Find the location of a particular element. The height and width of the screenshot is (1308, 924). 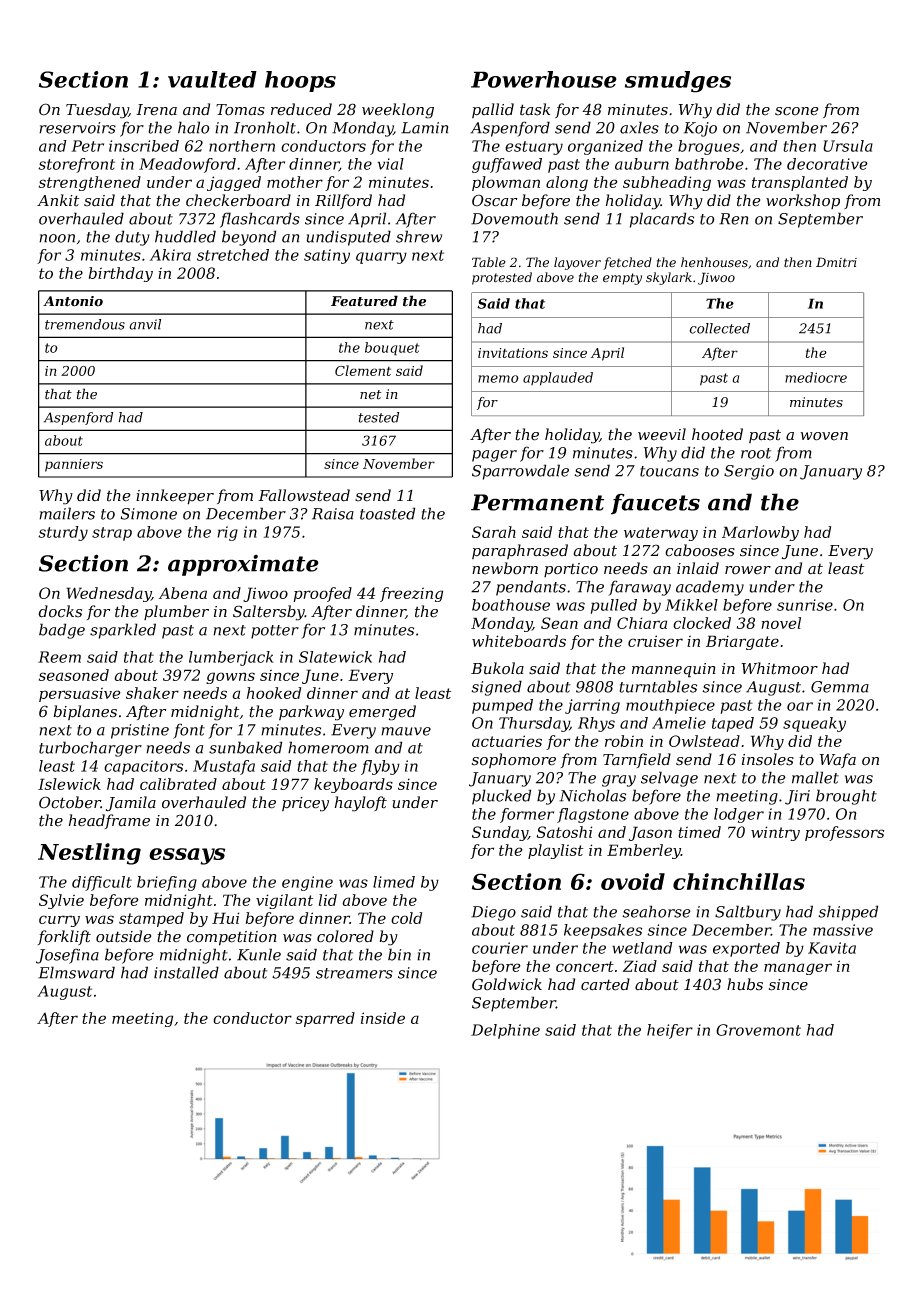

Goldwick is located at coordinates (507, 984).
